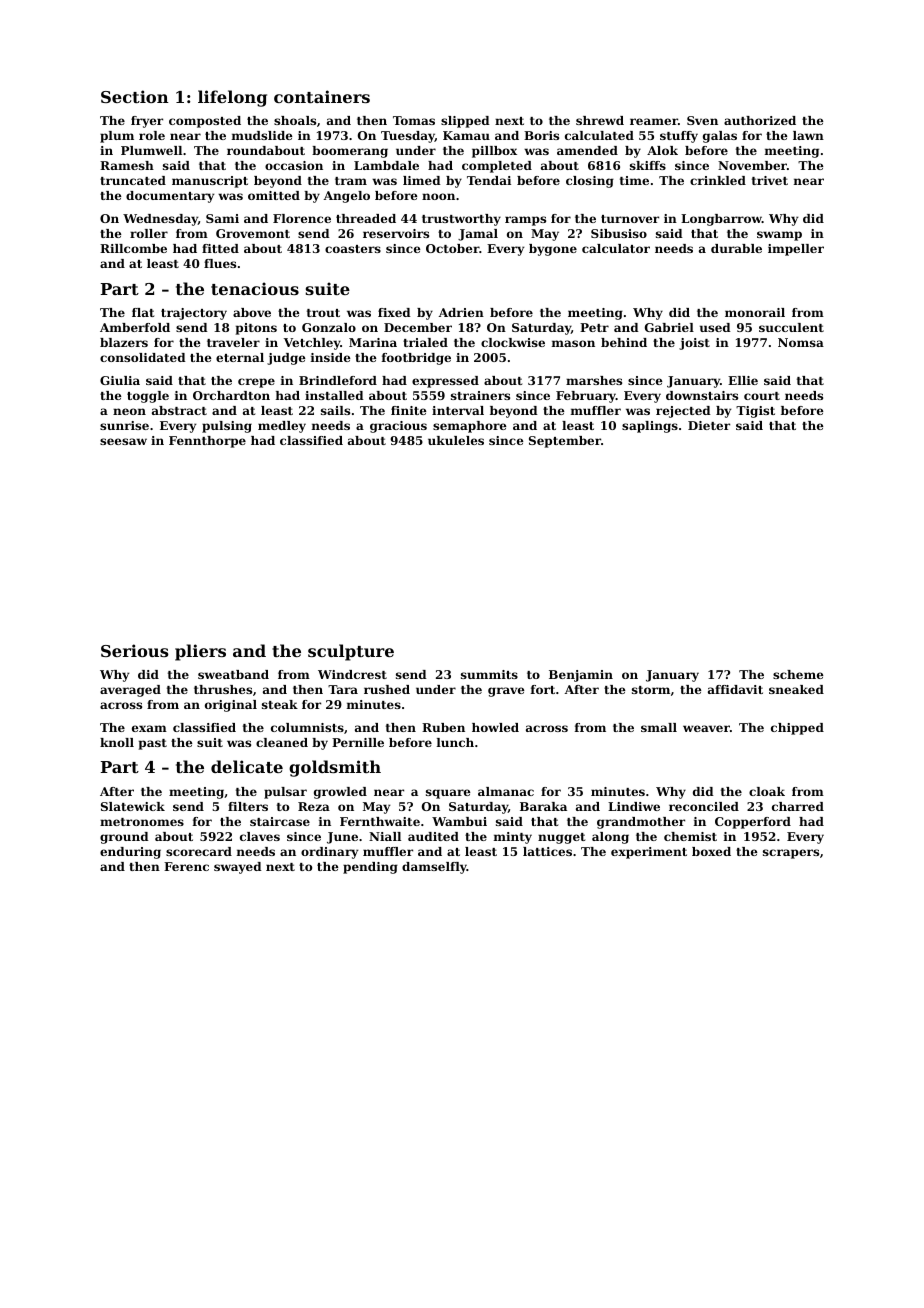  What do you see at coordinates (797, 729) in the screenshot?
I see `chipped` at bounding box center [797, 729].
